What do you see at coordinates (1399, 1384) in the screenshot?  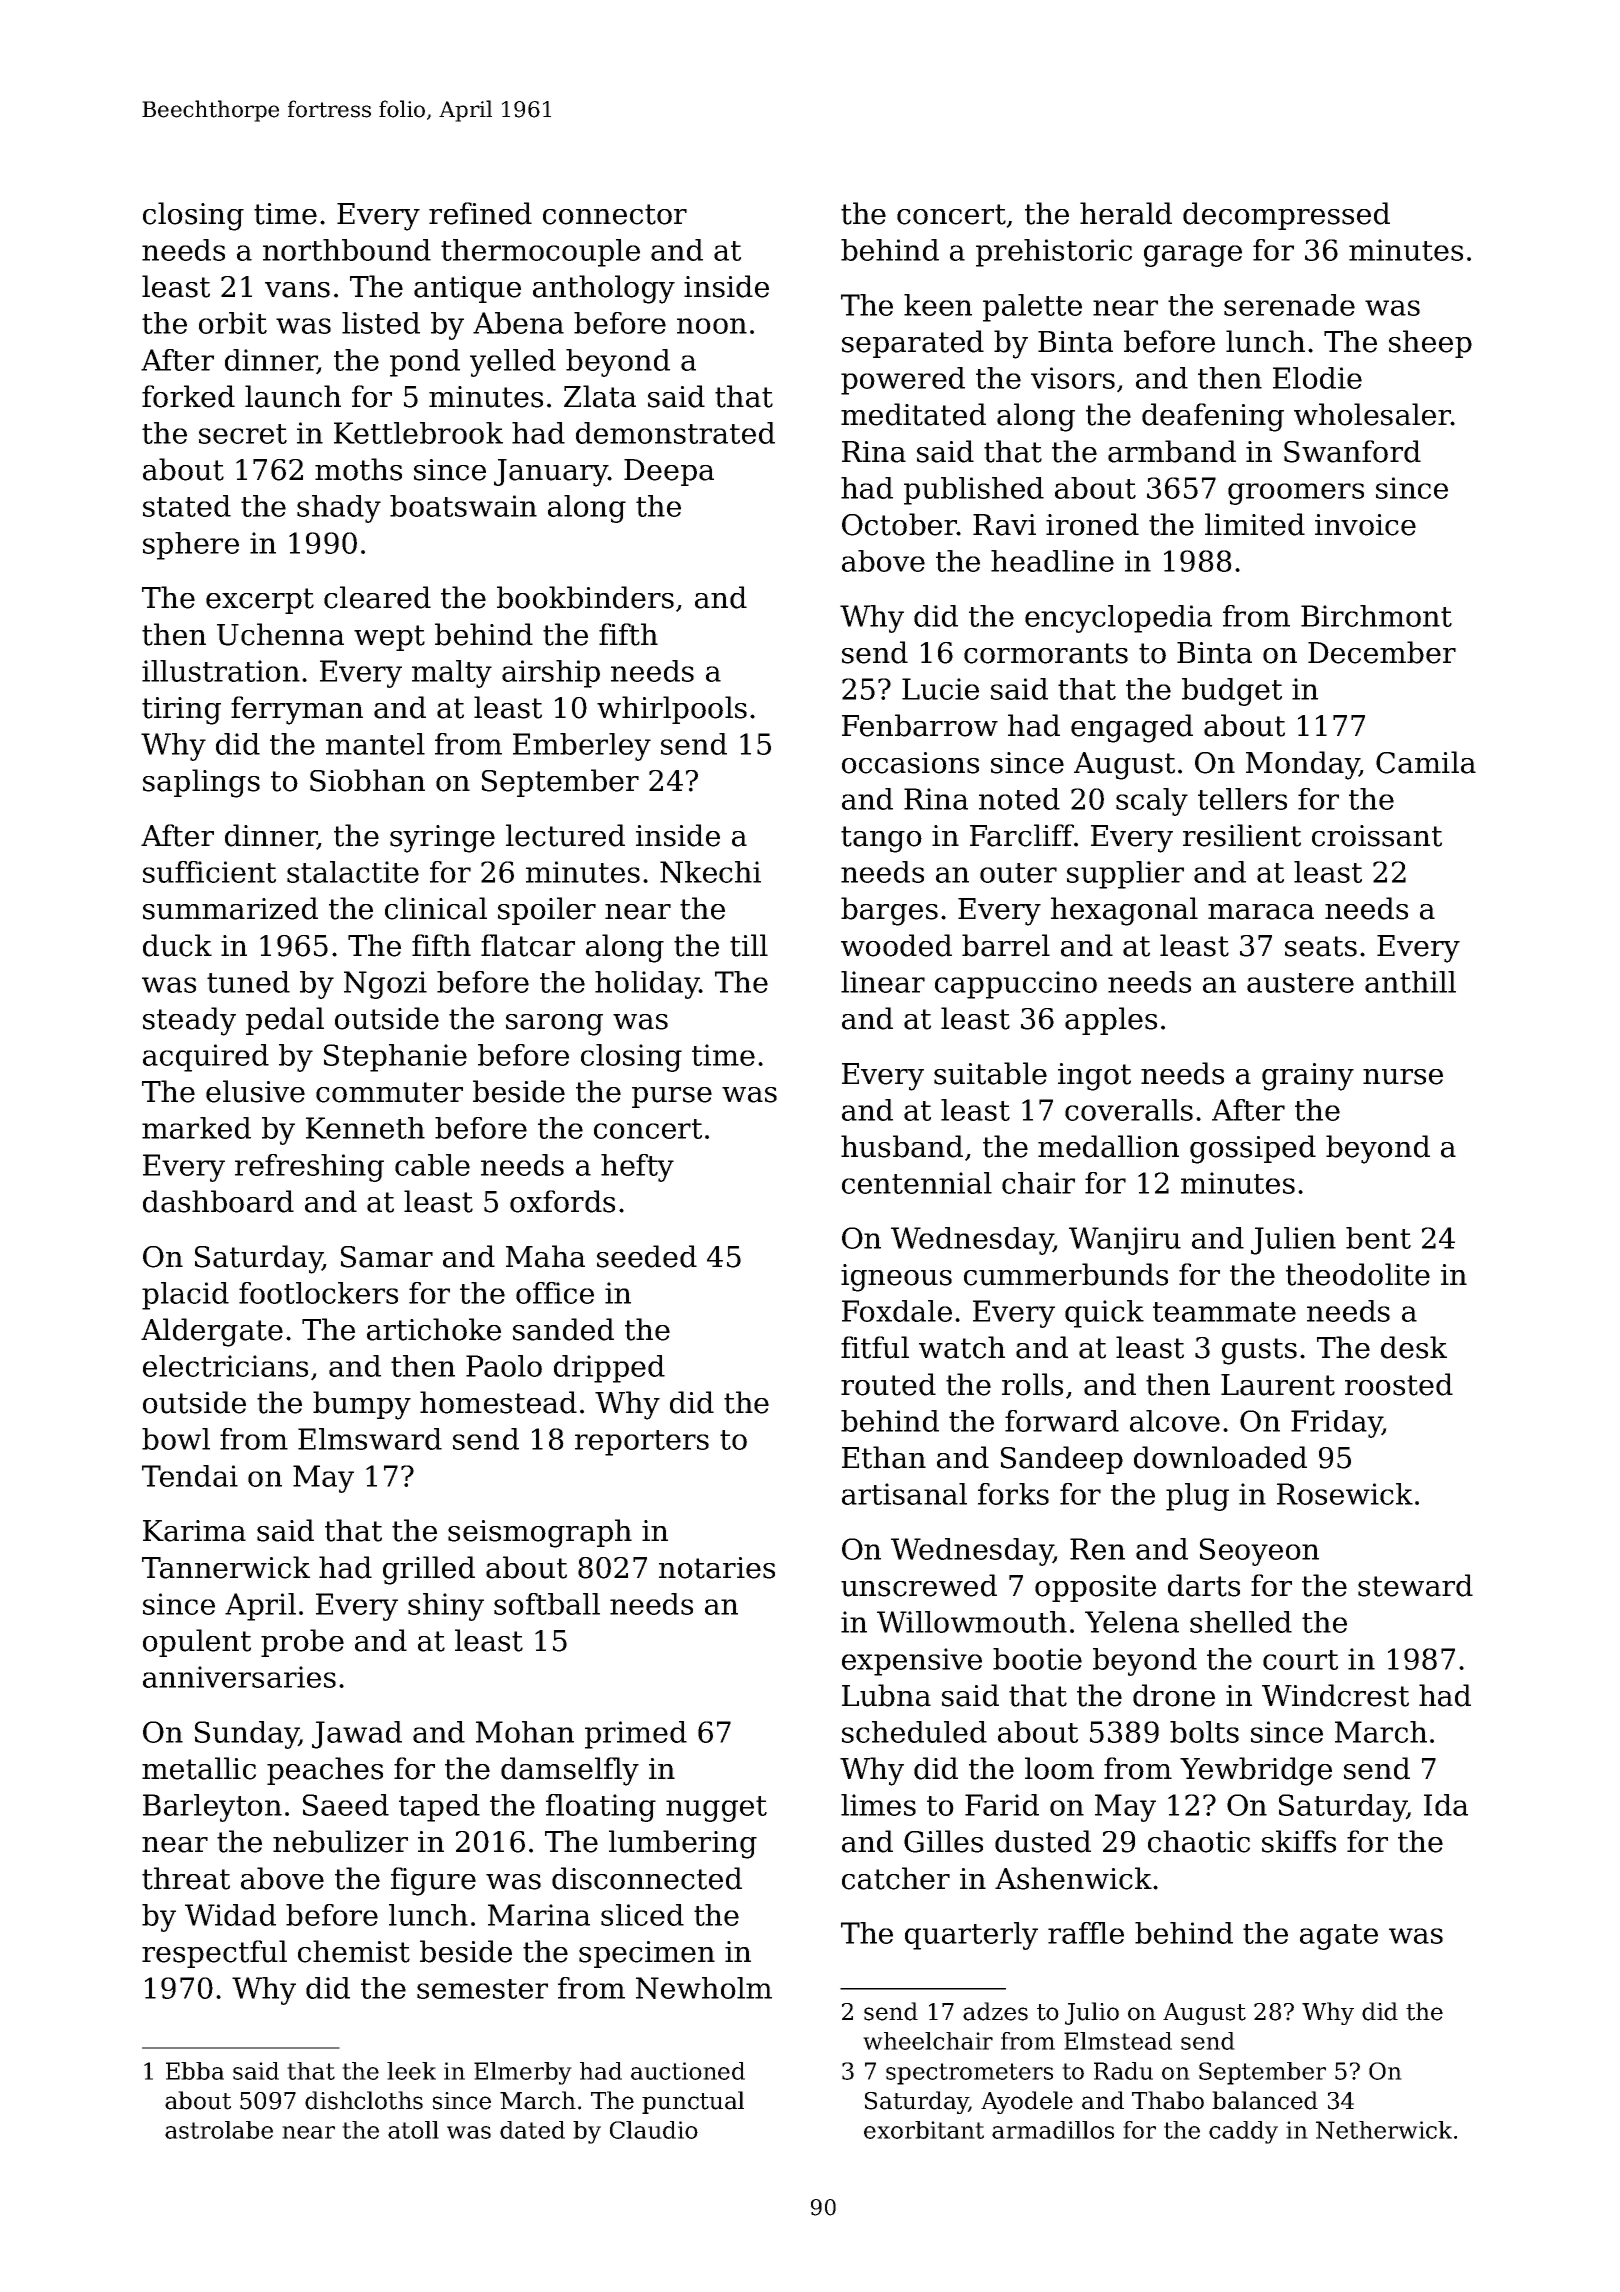 I see `roosted` at bounding box center [1399, 1384].
